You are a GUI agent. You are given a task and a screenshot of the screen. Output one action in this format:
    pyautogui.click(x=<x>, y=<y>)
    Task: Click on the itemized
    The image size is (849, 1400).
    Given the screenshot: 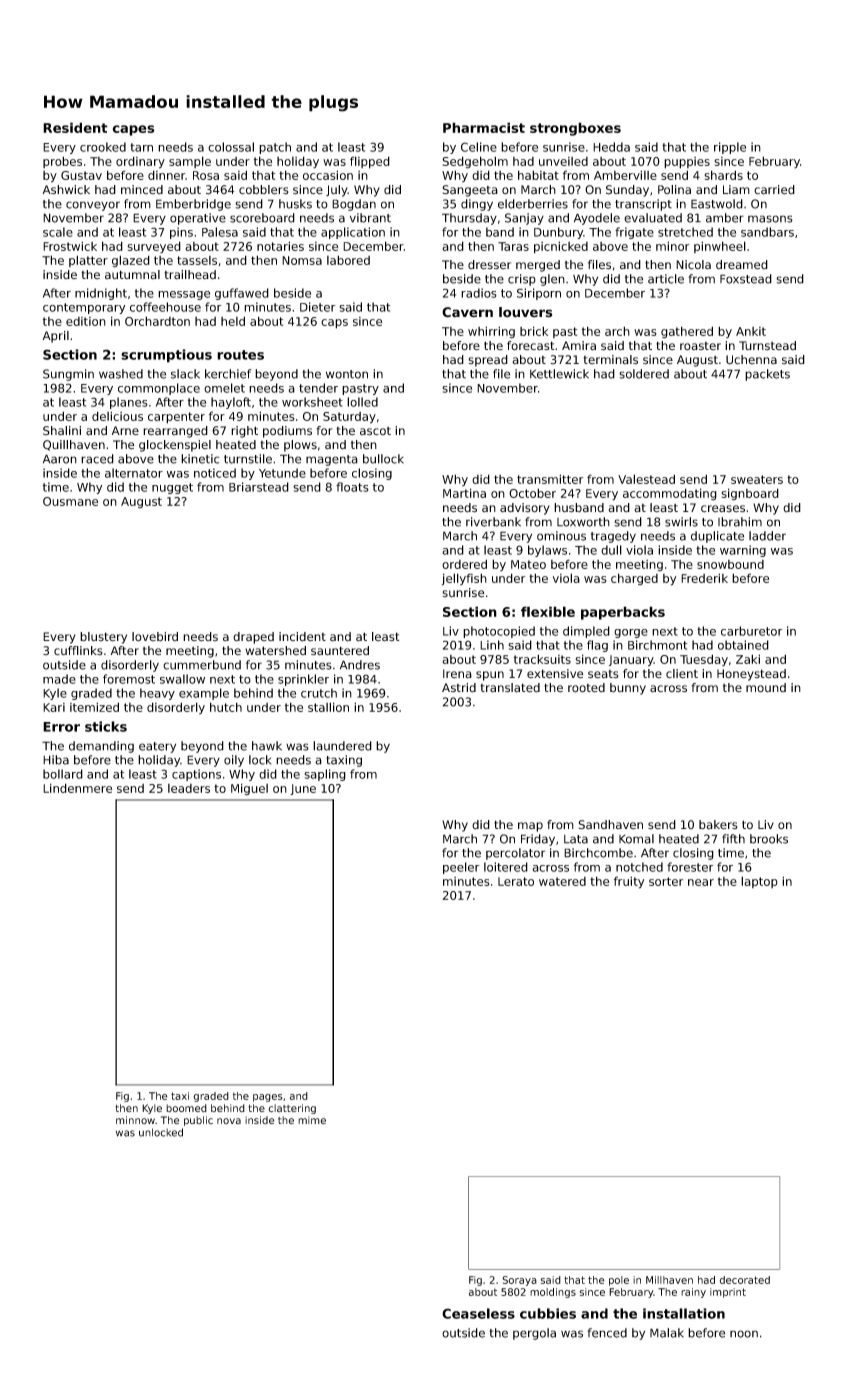 What is the action you would take?
    pyautogui.click(x=94, y=707)
